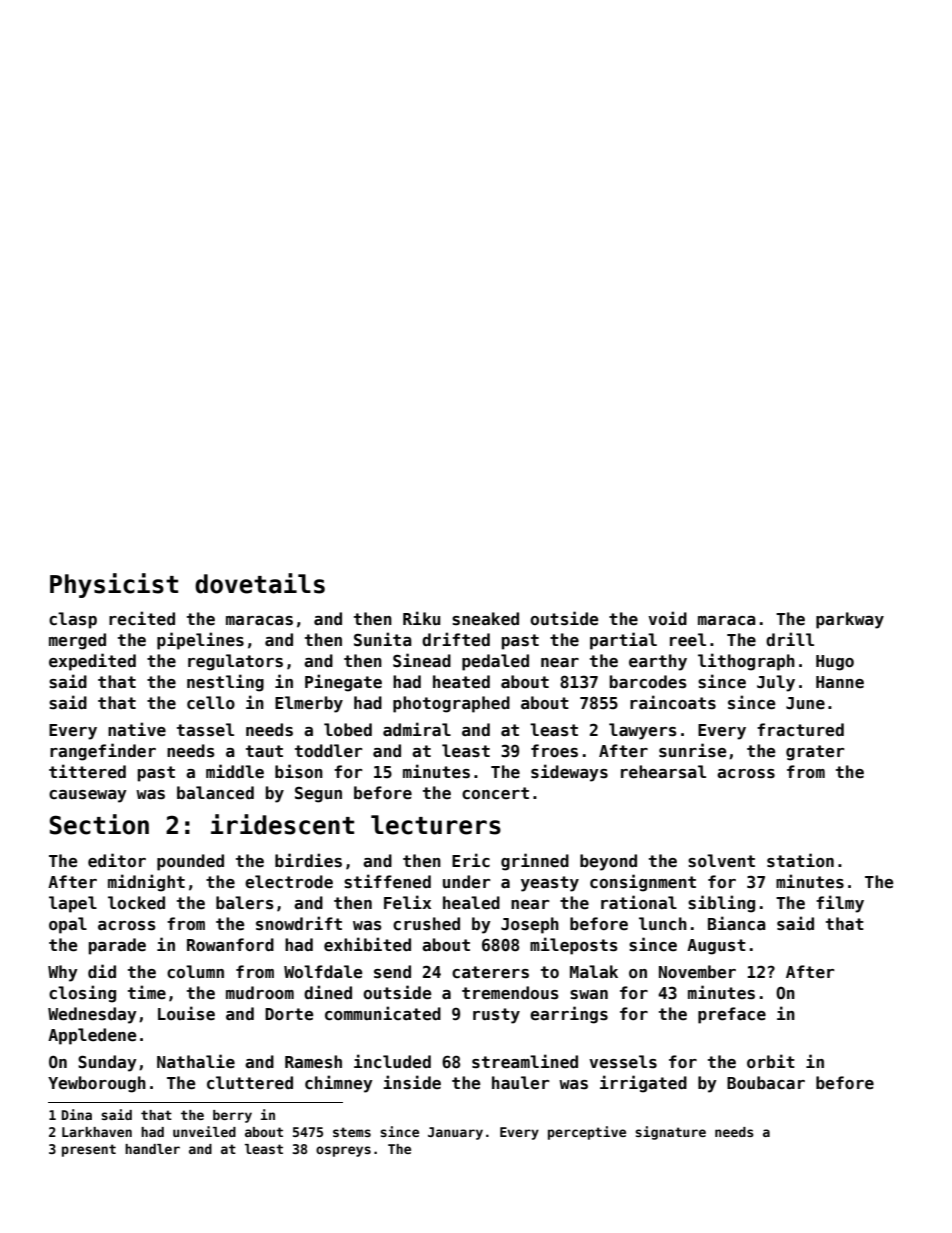 The width and height of the screenshot is (952, 1233). I want to click on rangefinder, so click(103, 752).
